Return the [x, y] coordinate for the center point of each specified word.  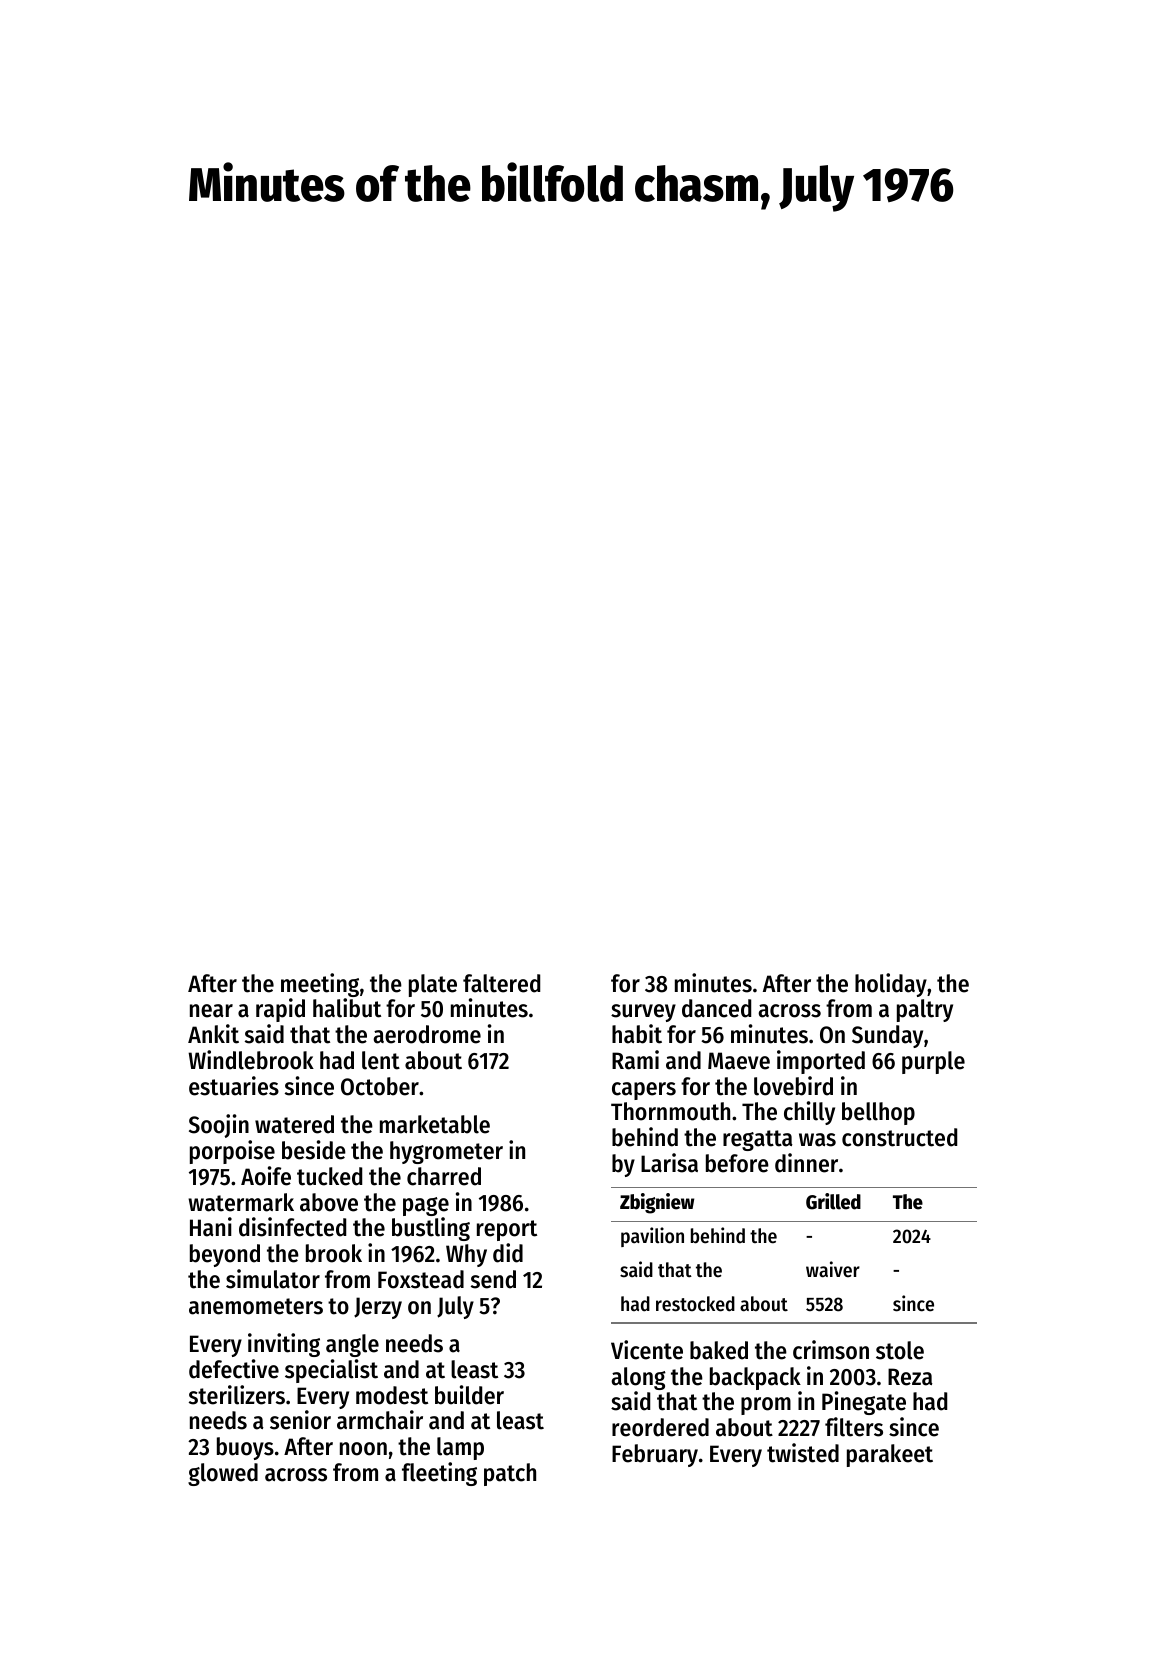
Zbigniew [657, 1203]
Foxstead [421, 1279]
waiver [833, 1269]
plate [433, 985]
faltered [501, 983]
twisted [803, 1453]
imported [821, 1062]
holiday [891, 985]
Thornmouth [670, 1111]
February [655, 1455]
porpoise [232, 1152]
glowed [223, 1474]
